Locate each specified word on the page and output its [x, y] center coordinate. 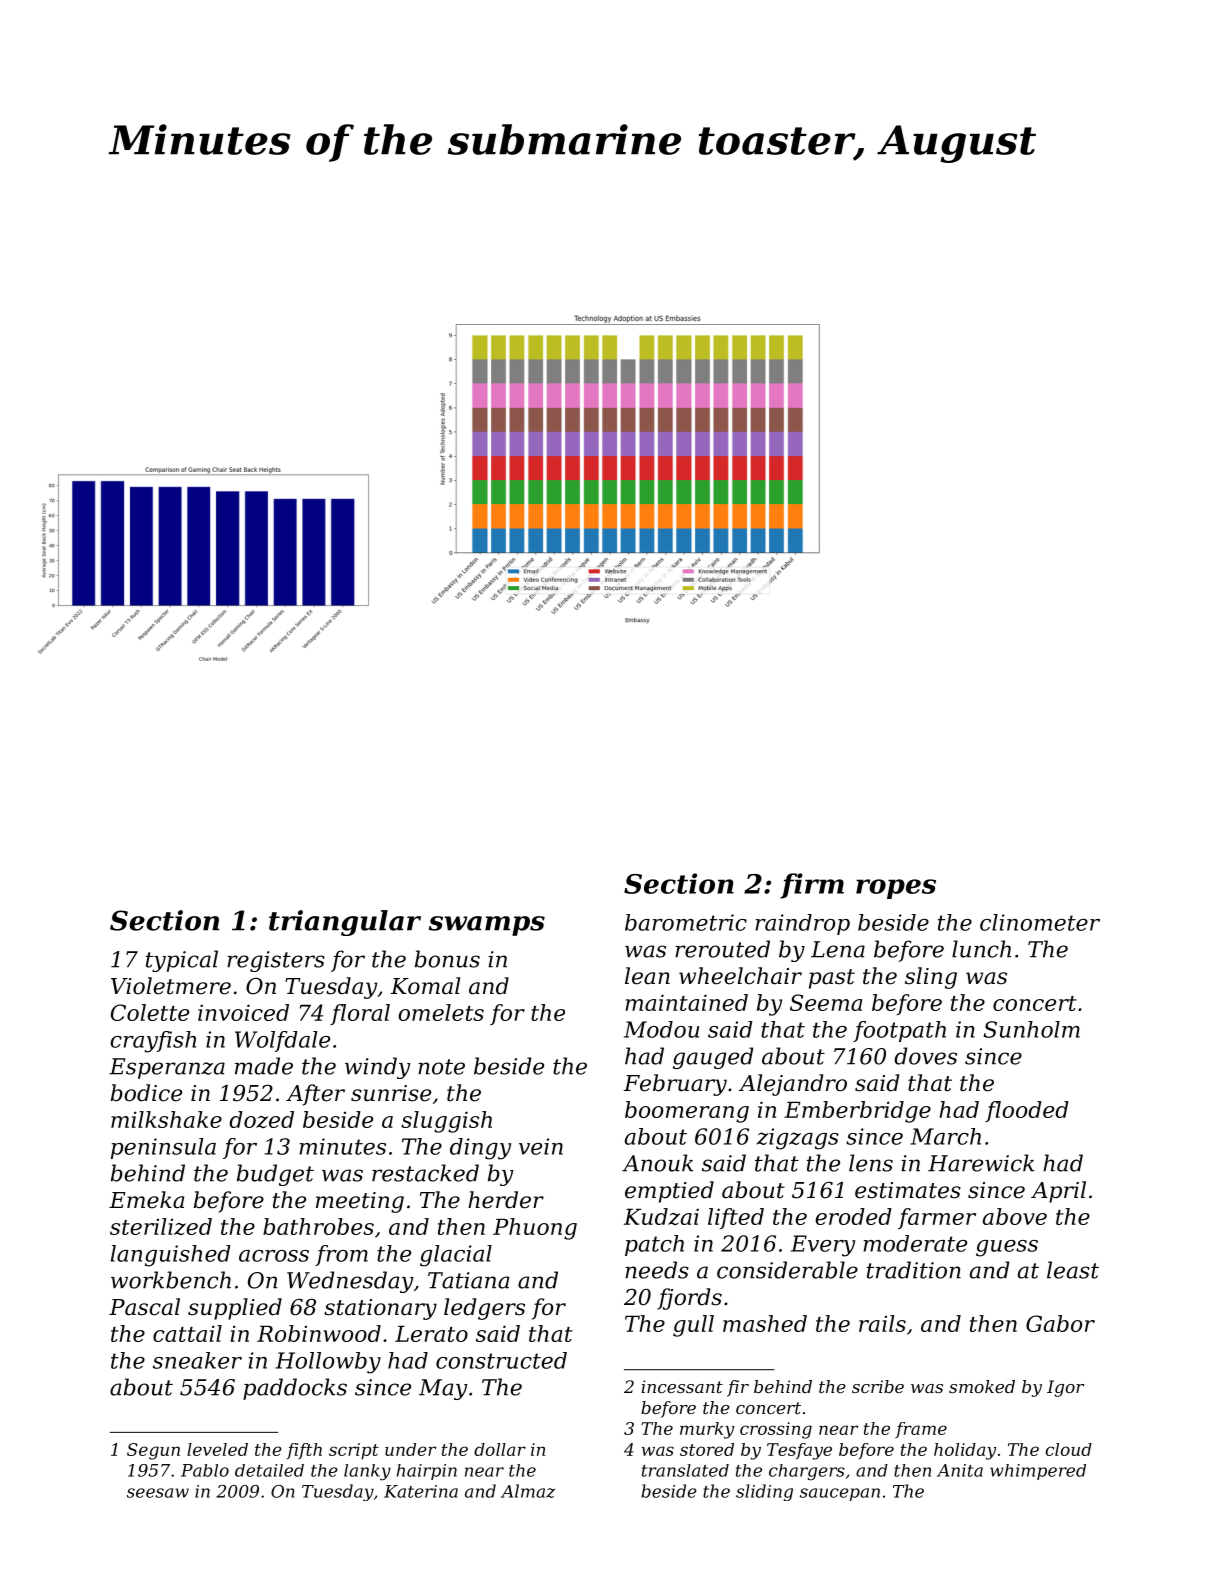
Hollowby [328, 1363]
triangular [345, 923]
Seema [826, 1002]
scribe [878, 1386]
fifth [304, 1451]
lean [647, 976]
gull [693, 1326]
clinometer [1040, 922]
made [264, 1066]
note [441, 1067]
